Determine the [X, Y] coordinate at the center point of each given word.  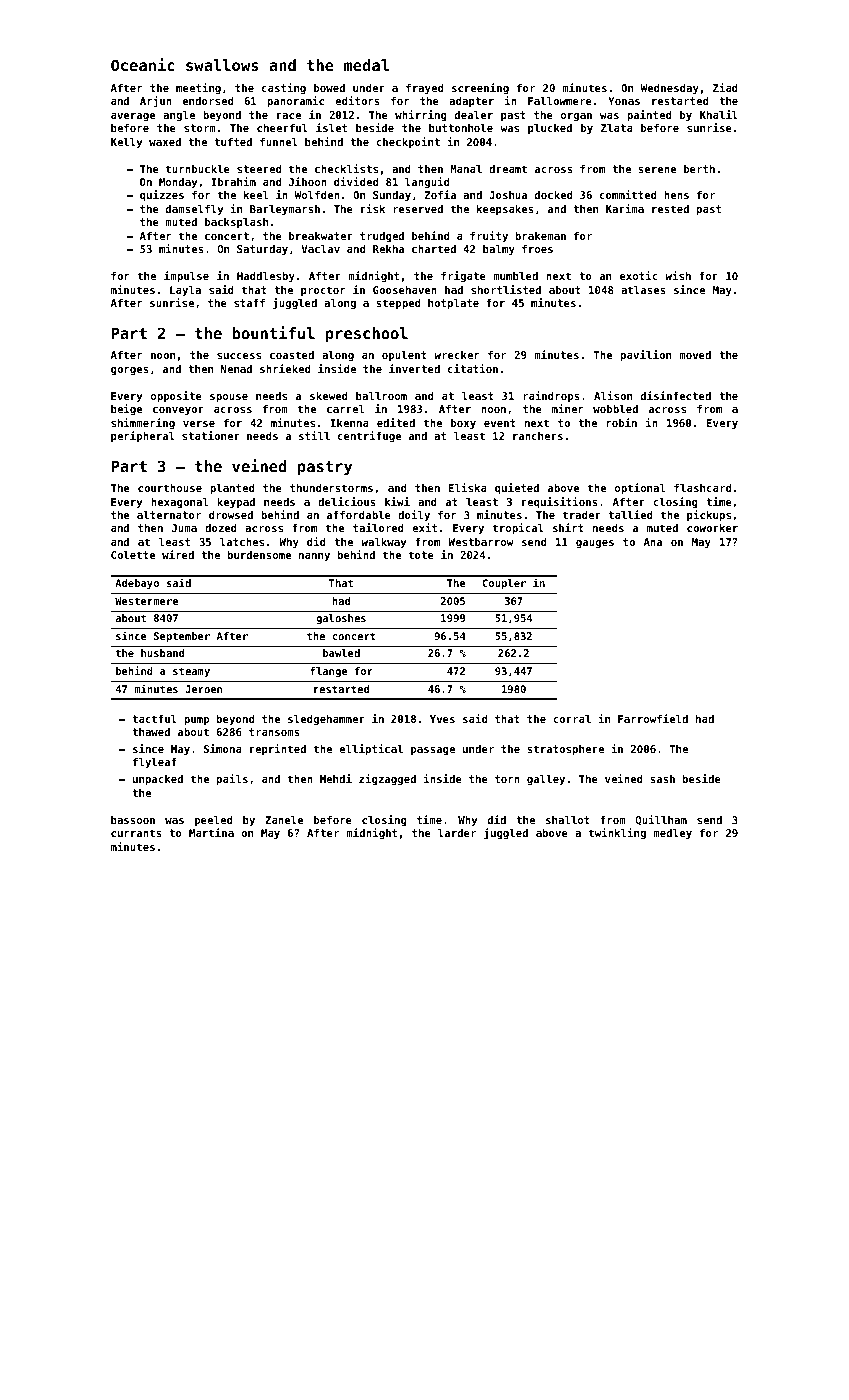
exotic [638, 275]
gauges [595, 544]
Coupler [504, 584]
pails [232, 779]
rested [670, 209]
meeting [198, 88]
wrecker [456, 355]
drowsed [231, 515]
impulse [186, 276]
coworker [712, 528]
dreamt [508, 169]
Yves [442, 719]
